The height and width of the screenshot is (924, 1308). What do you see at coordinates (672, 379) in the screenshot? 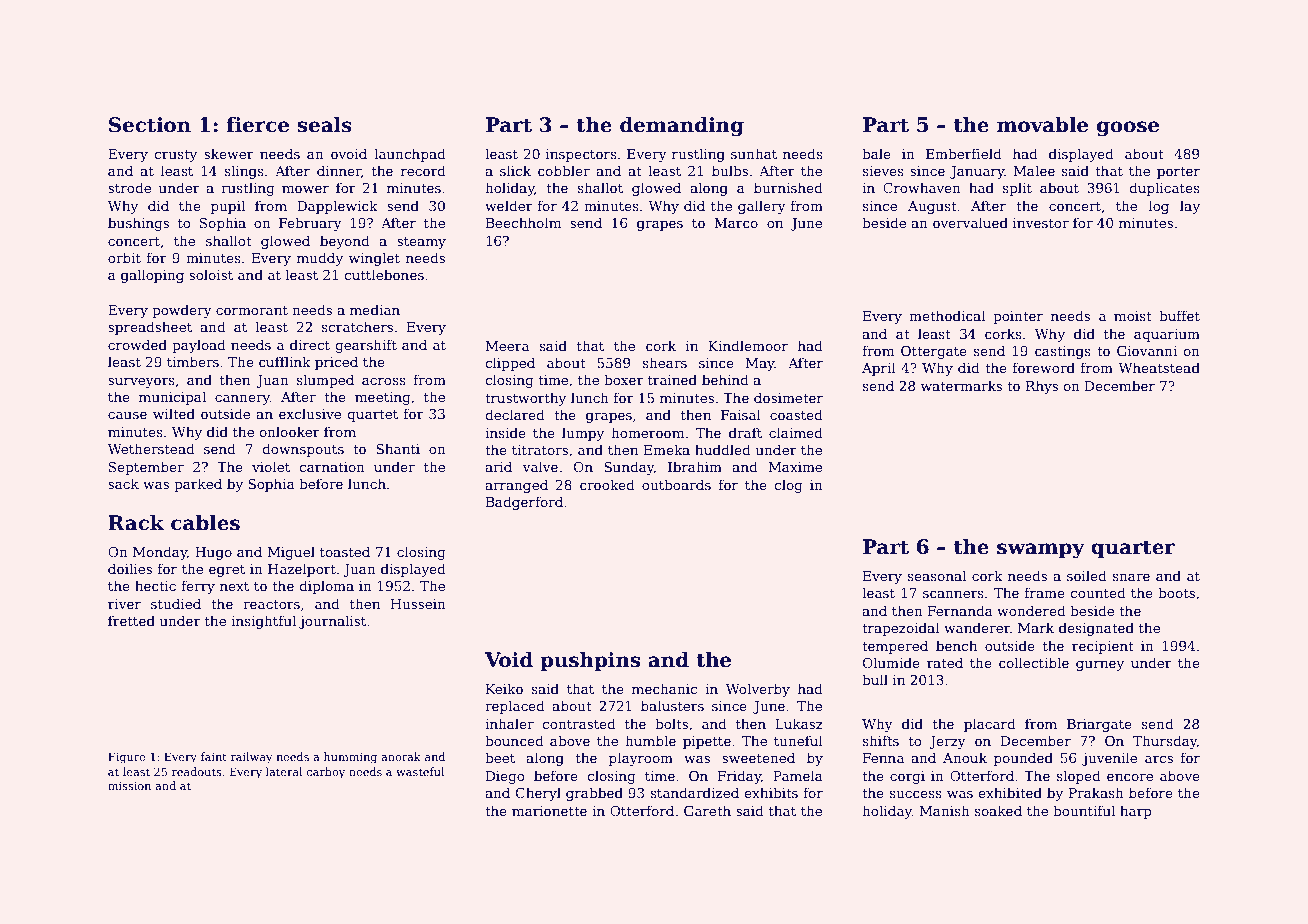
I see `trained` at bounding box center [672, 379].
